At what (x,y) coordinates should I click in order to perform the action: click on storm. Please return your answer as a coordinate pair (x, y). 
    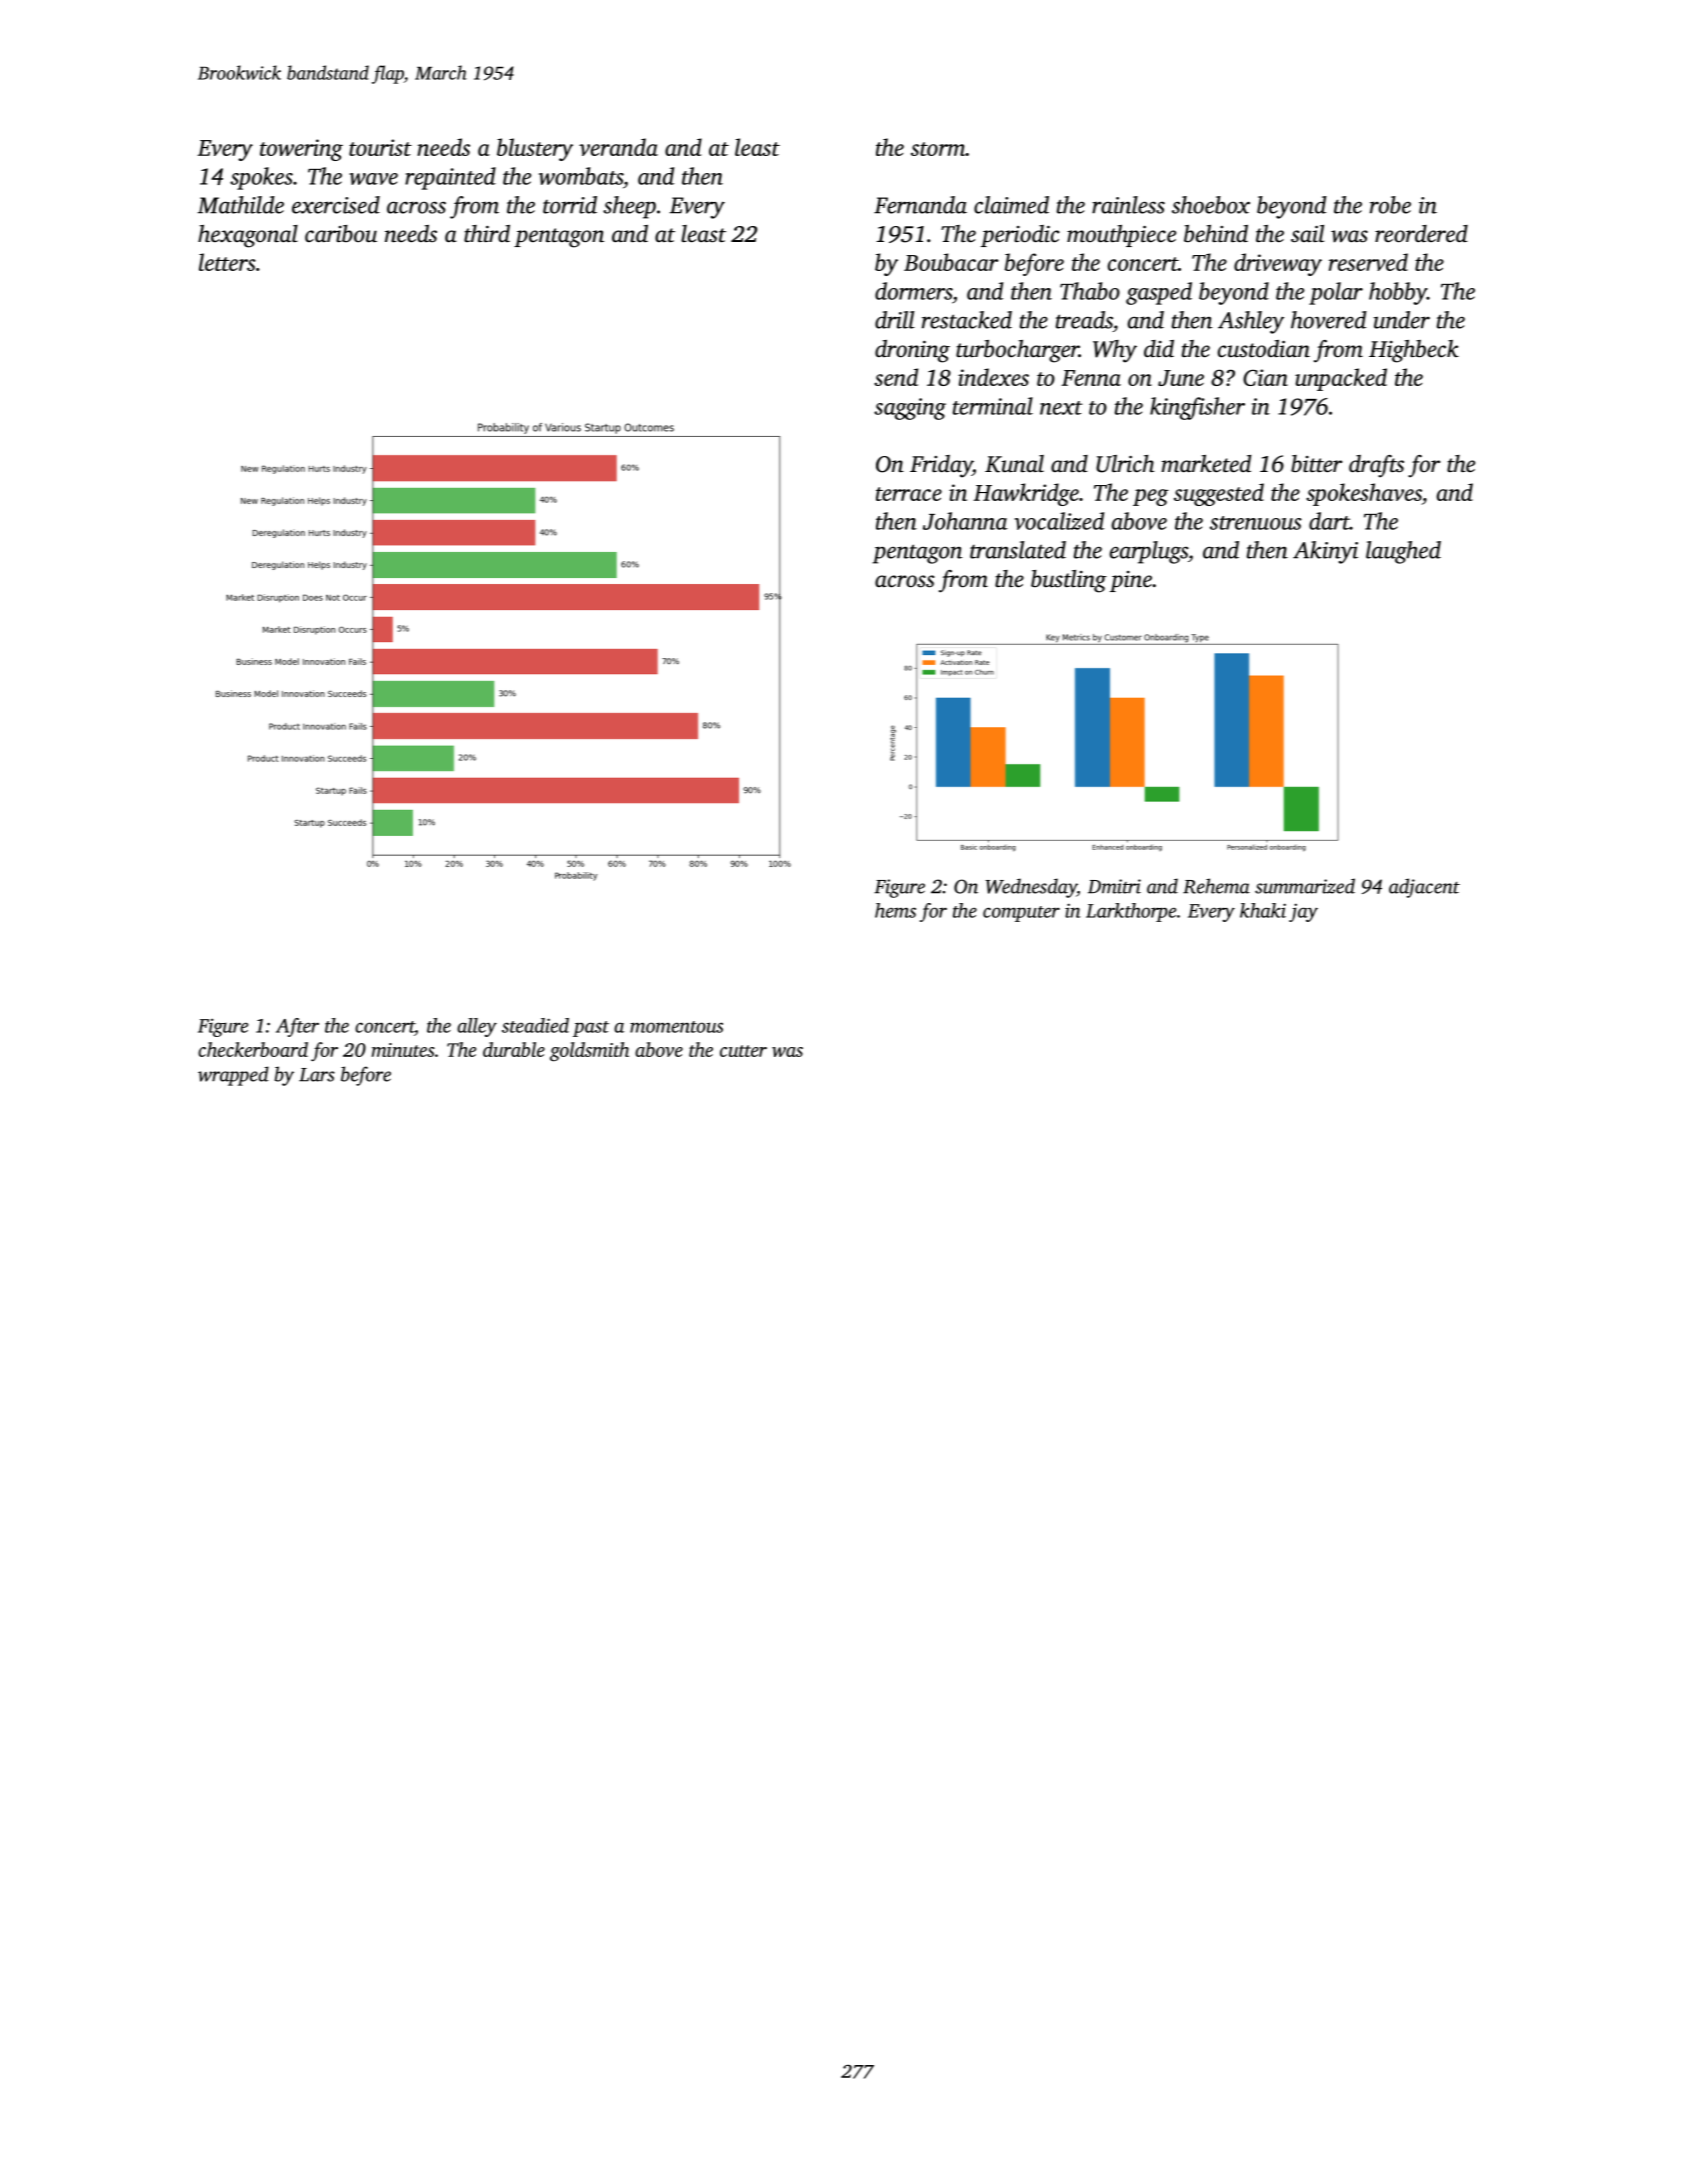
    Looking at the image, I should click on (938, 149).
